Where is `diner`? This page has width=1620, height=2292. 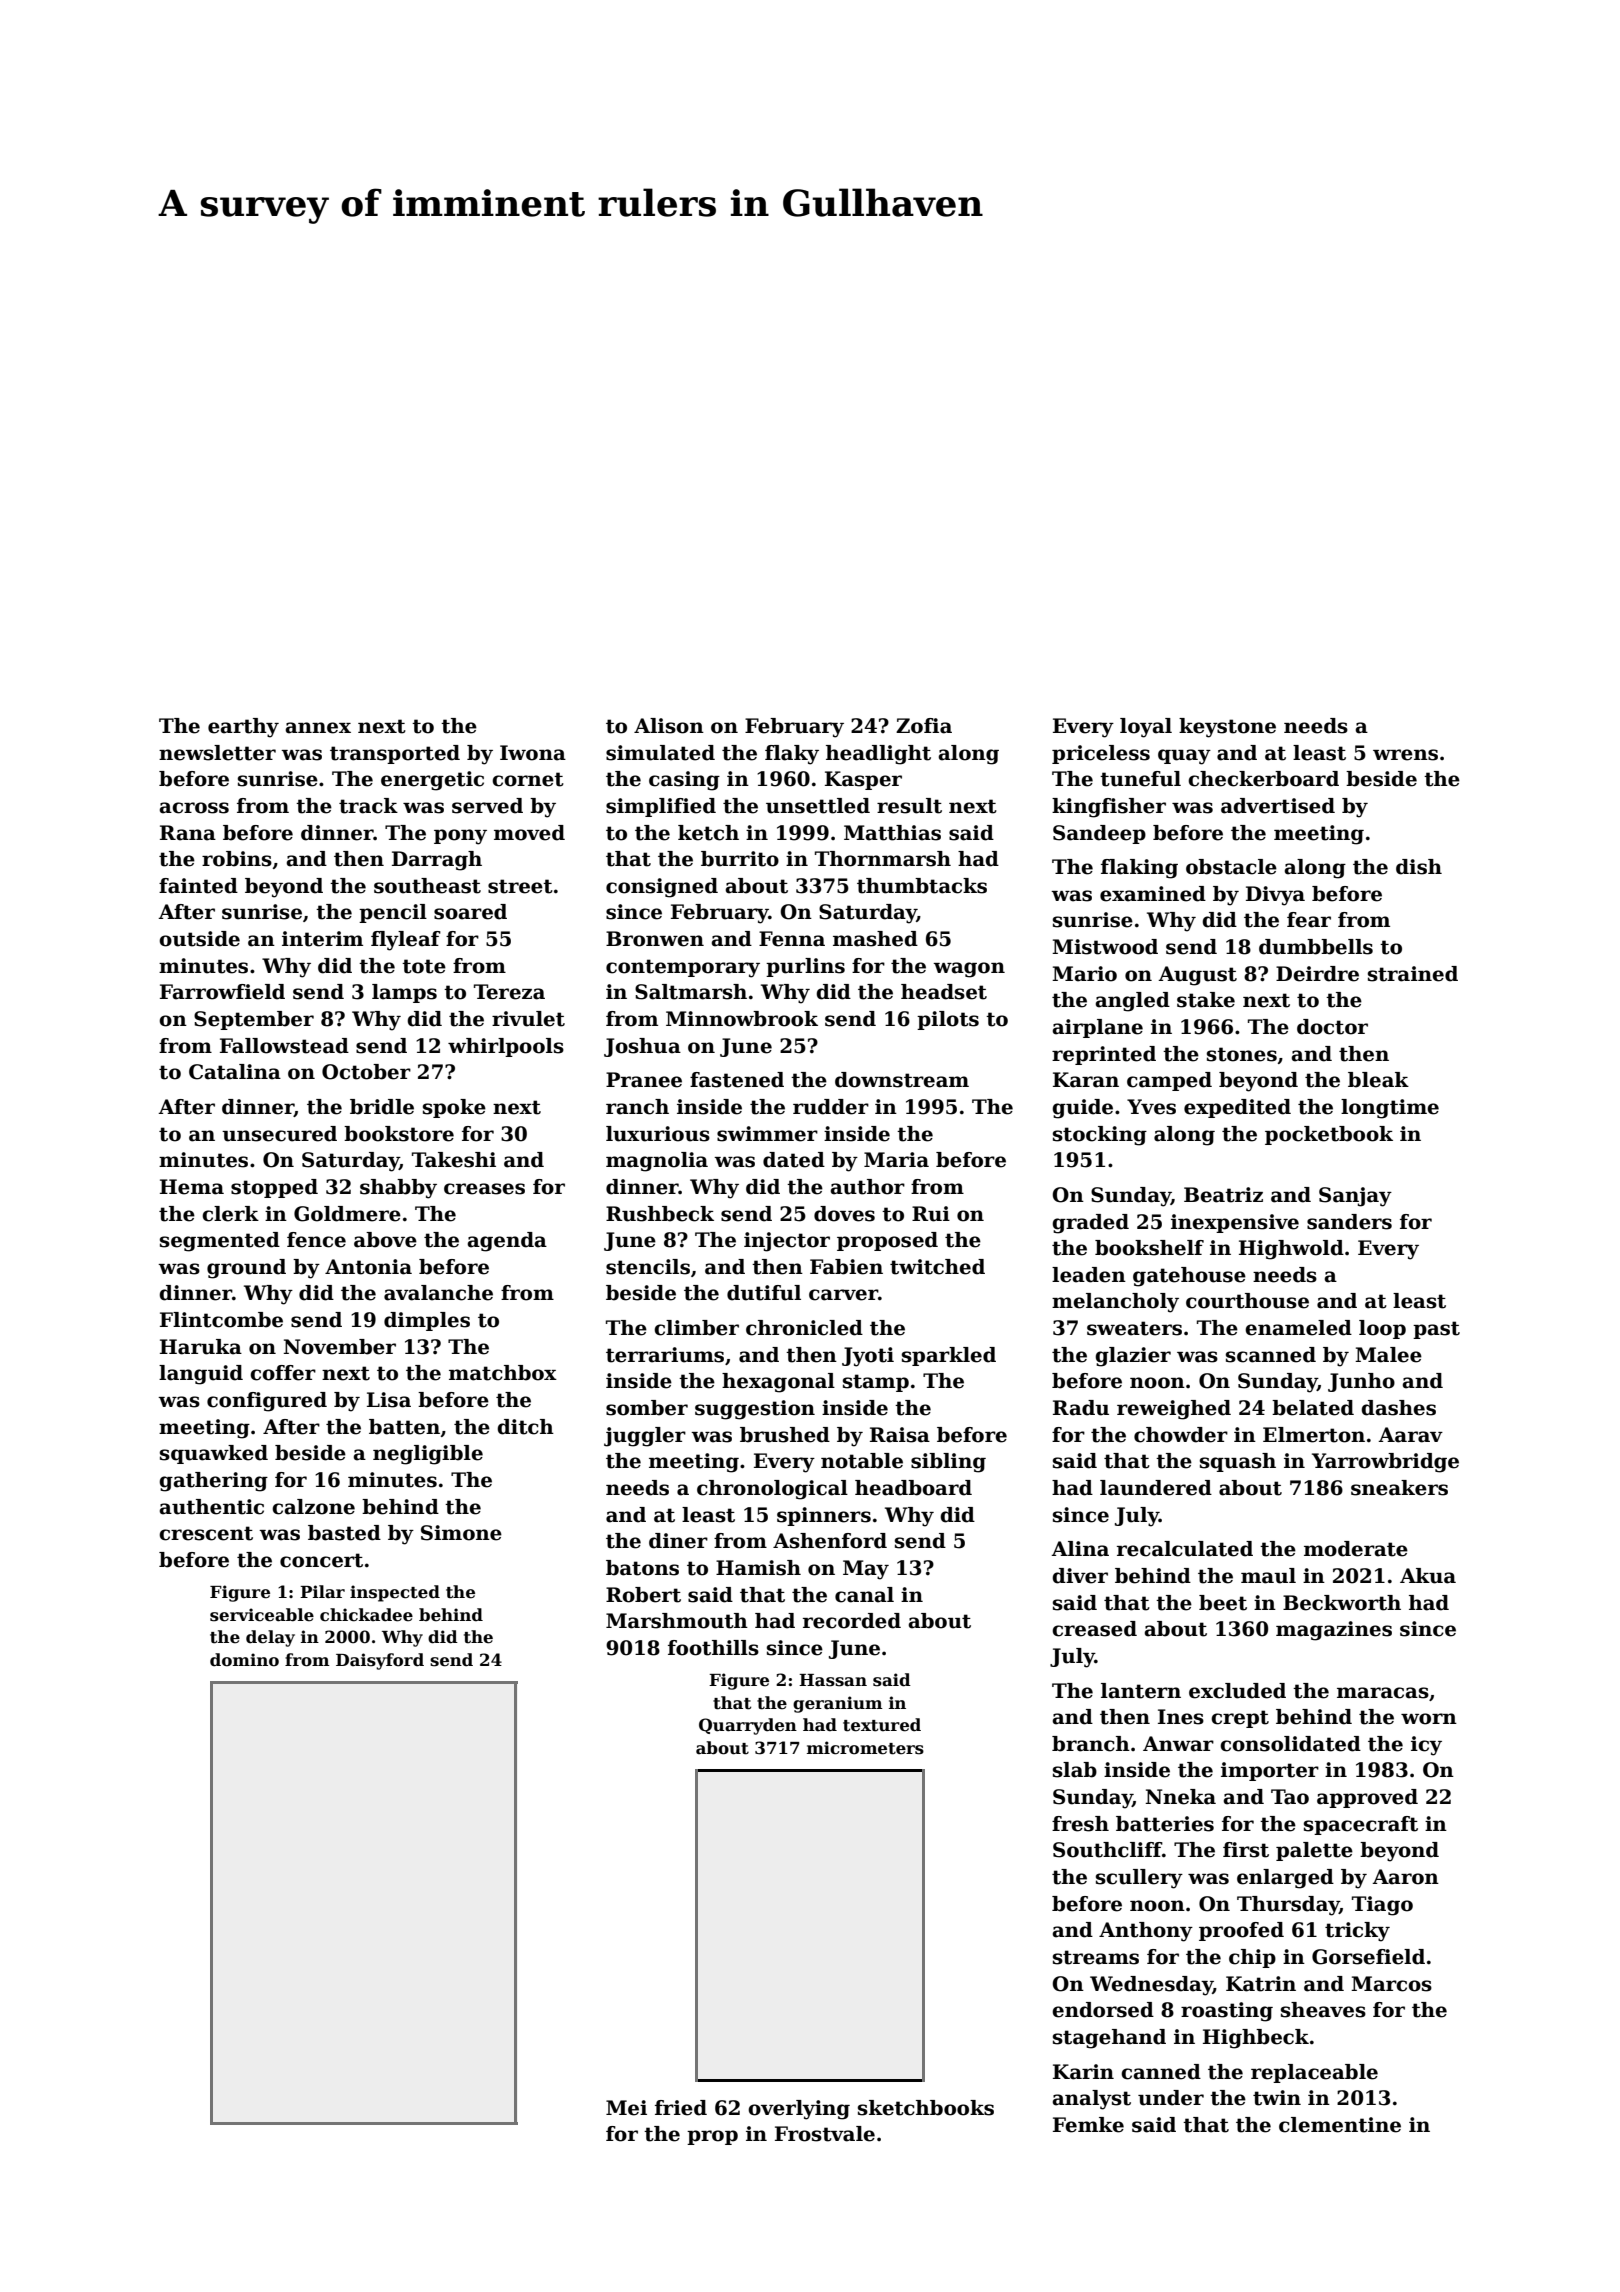
diner is located at coordinates (678, 1541).
